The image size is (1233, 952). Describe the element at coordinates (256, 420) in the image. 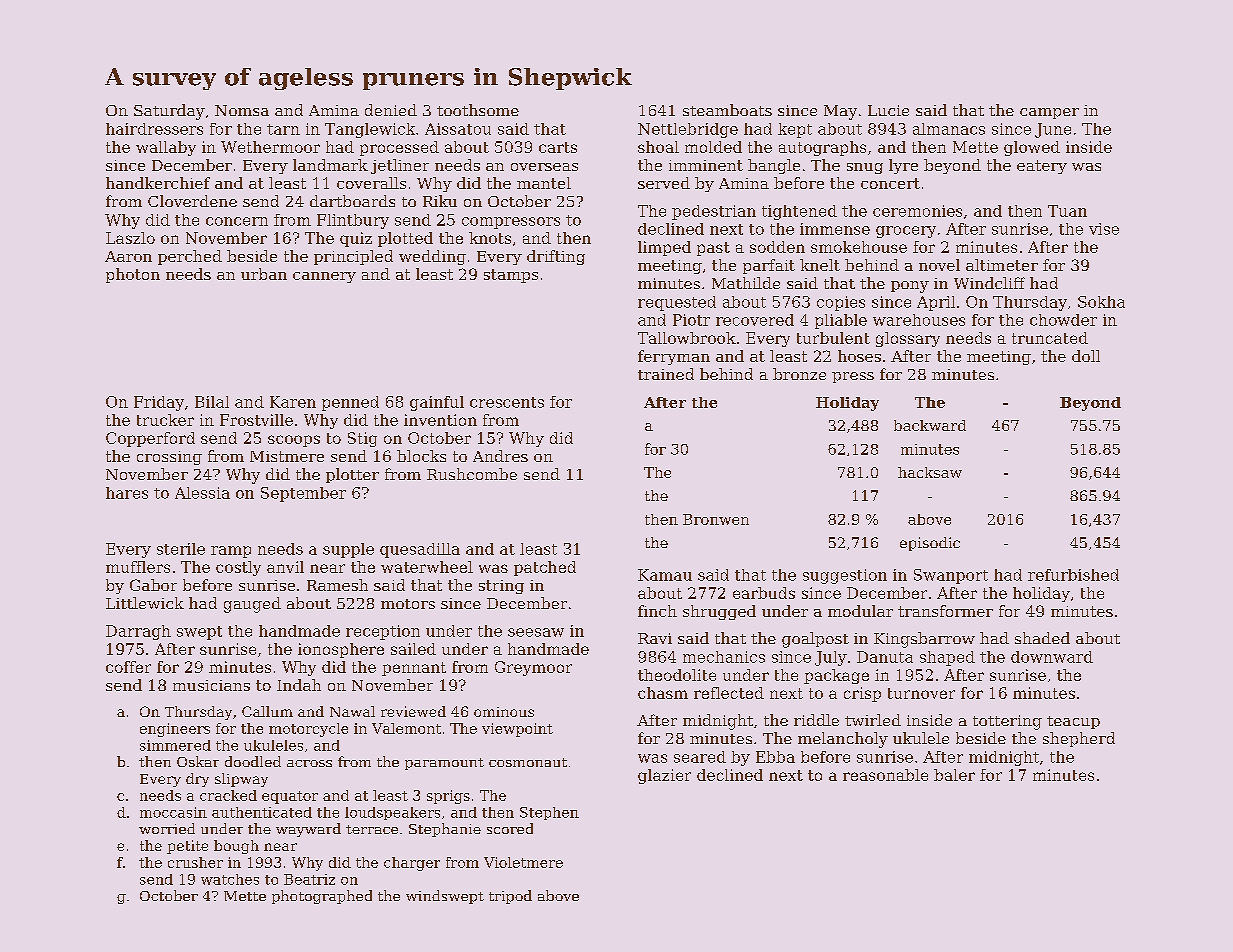

I see `Frostville` at that location.
